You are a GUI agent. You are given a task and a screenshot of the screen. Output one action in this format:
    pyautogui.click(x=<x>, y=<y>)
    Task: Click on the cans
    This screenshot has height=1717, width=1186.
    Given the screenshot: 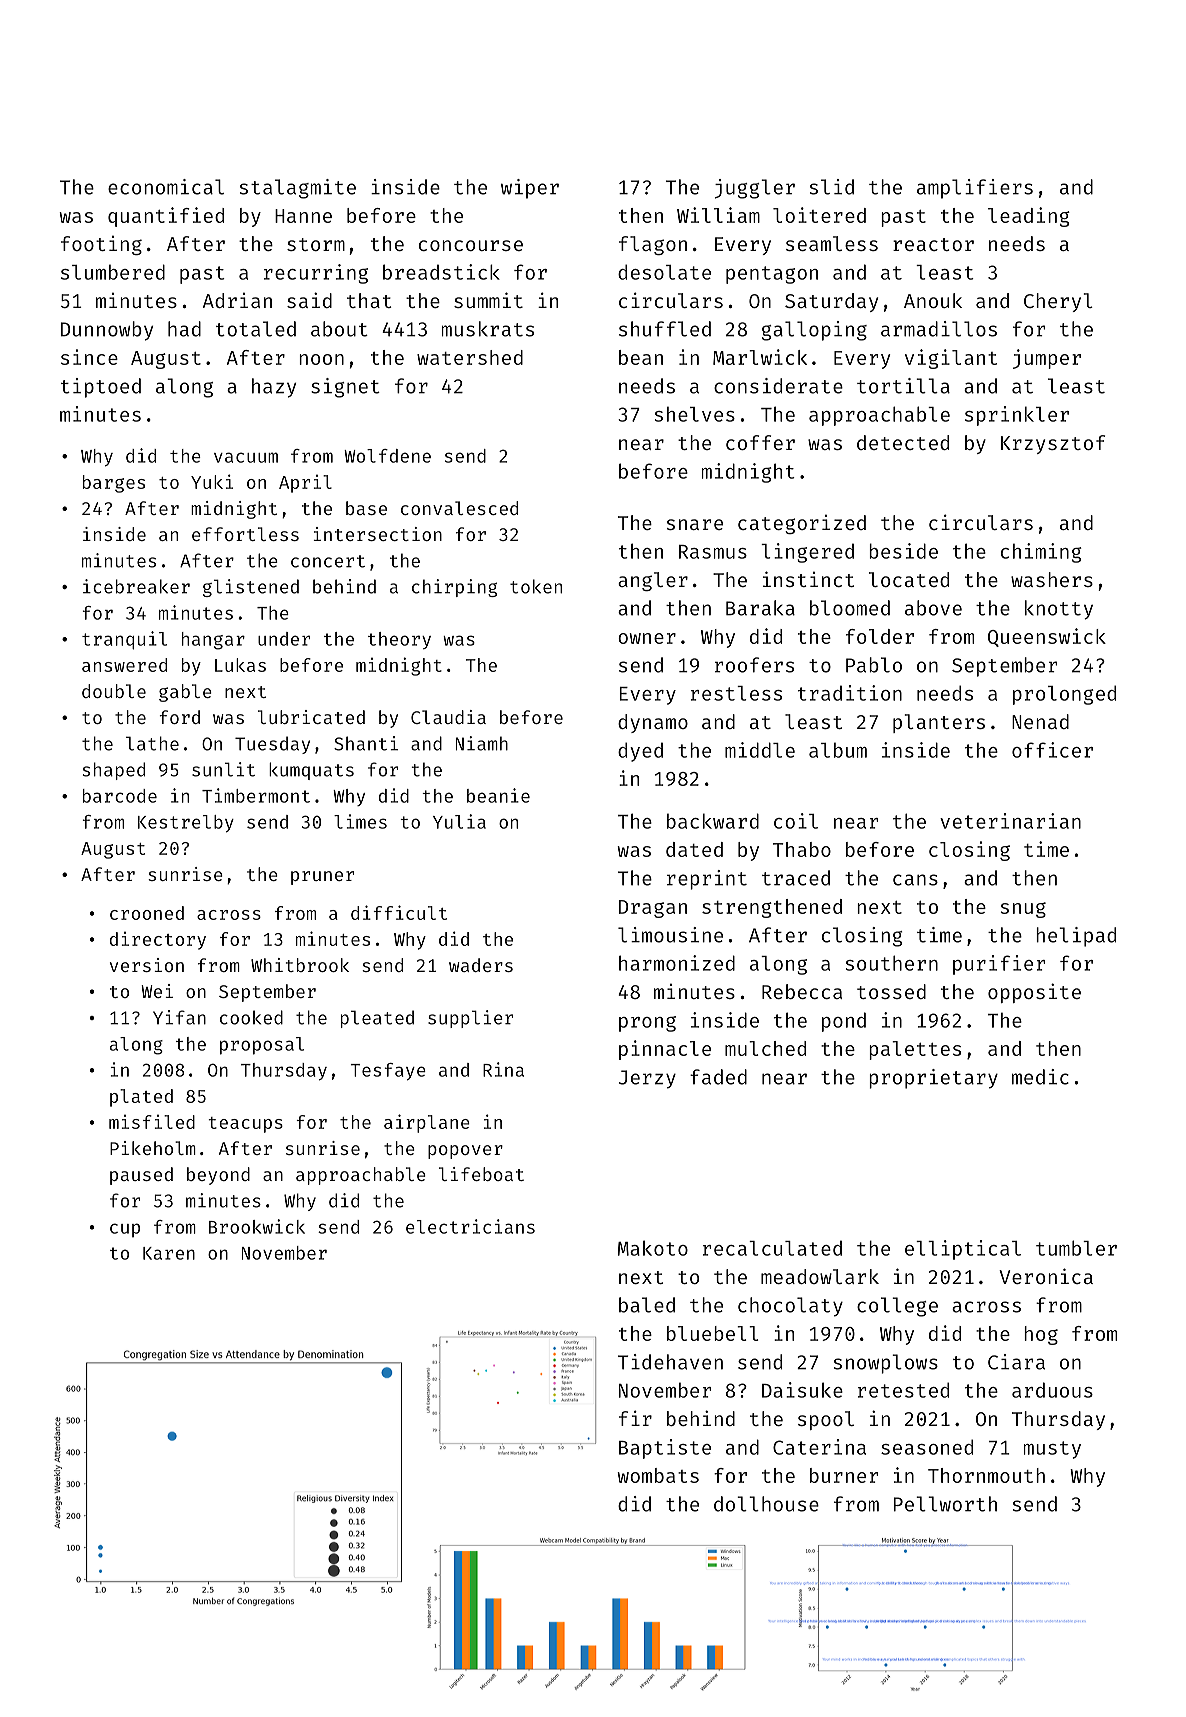 What is the action you would take?
    pyautogui.click(x=915, y=880)
